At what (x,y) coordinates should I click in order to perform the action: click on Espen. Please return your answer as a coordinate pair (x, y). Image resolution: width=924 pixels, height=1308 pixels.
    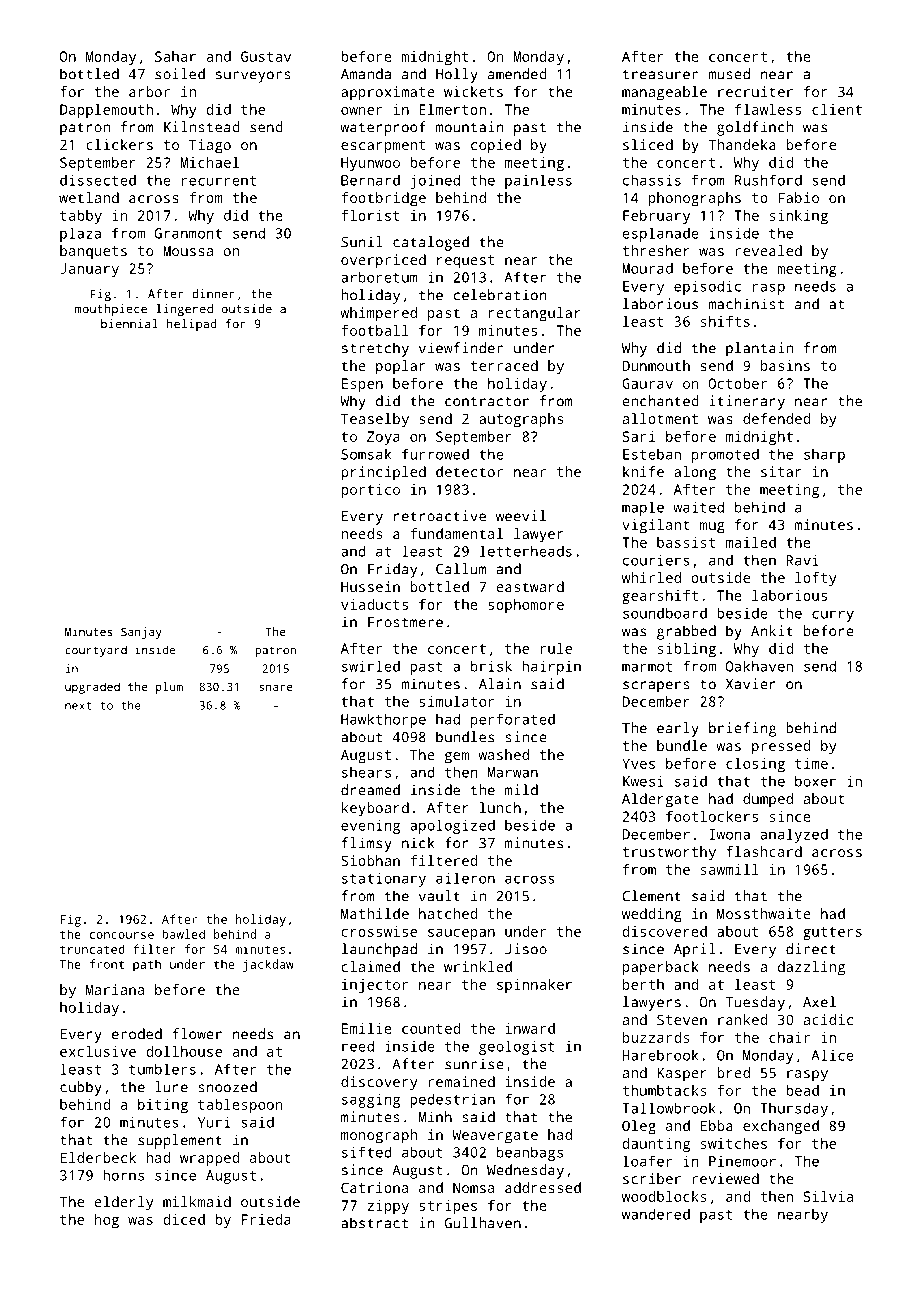
    Looking at the image, I should click on (362, 385).
